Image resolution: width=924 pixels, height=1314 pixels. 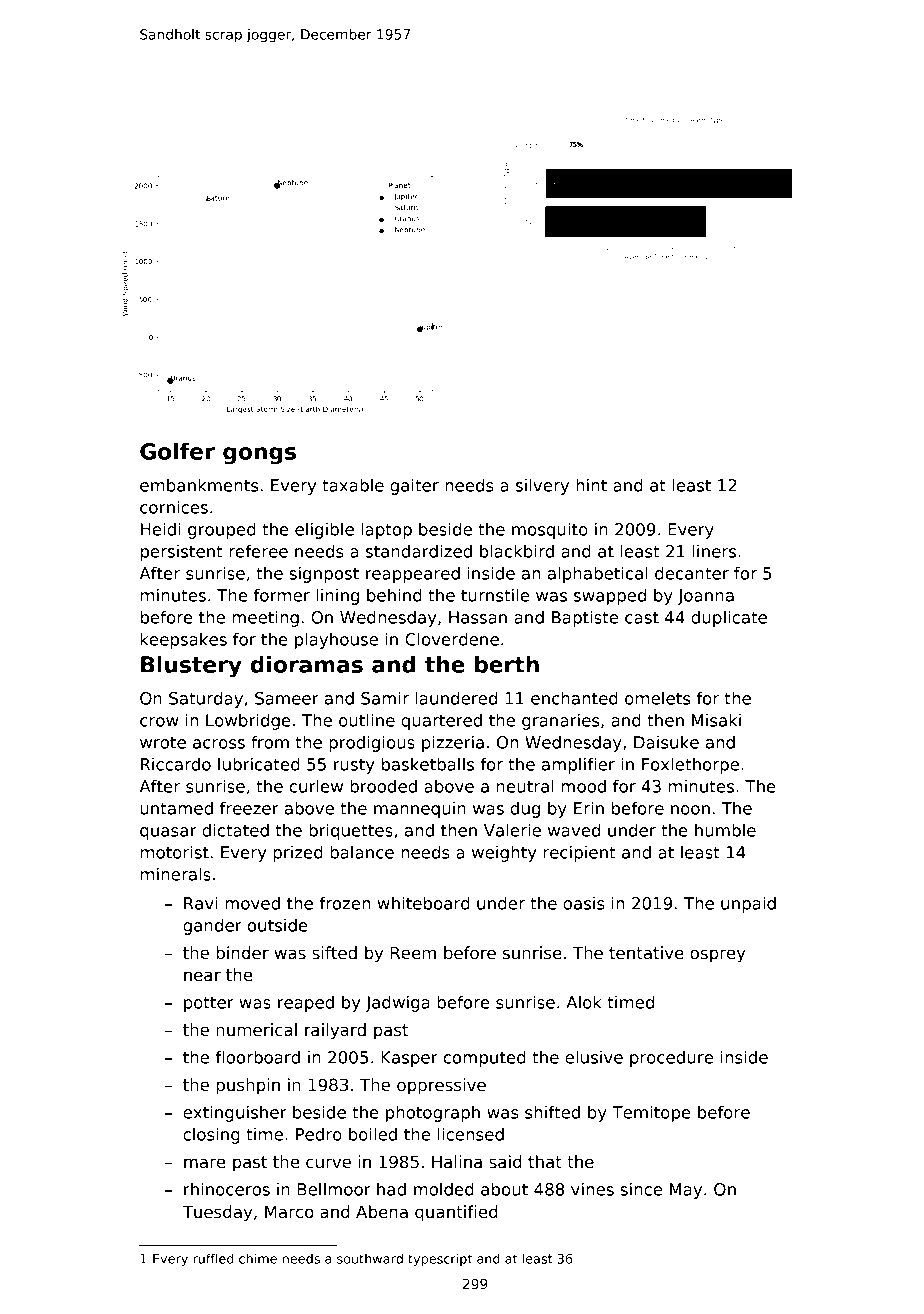 What do you see at coordinates (174, 507) in the image?
I see `cornices` at bounding box center [174, 507].
